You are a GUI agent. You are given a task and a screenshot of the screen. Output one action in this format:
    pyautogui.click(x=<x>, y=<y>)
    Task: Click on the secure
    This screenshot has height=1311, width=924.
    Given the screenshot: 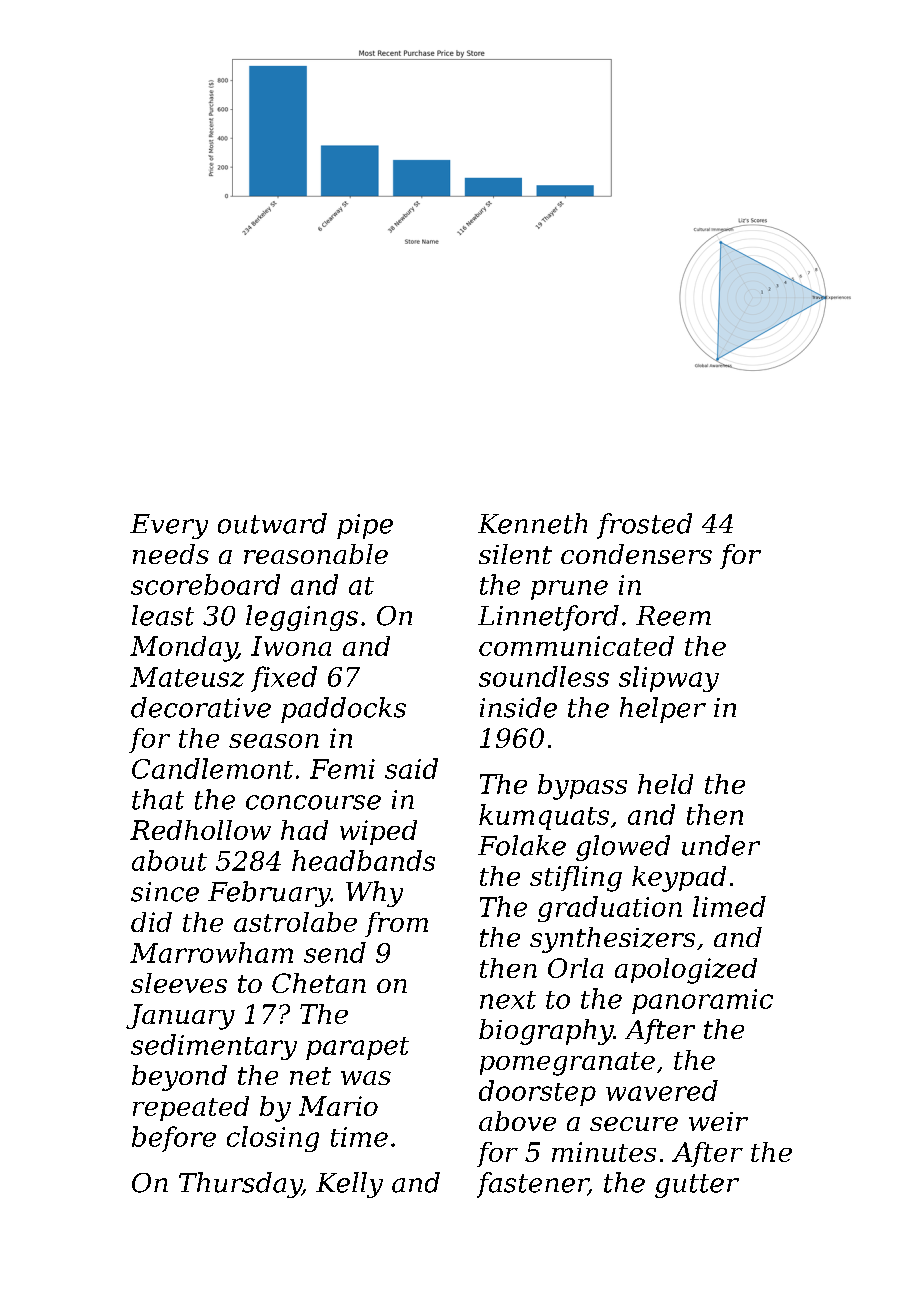 What is the action you would take?
    pyautogui.click(x=634, y=1124)
